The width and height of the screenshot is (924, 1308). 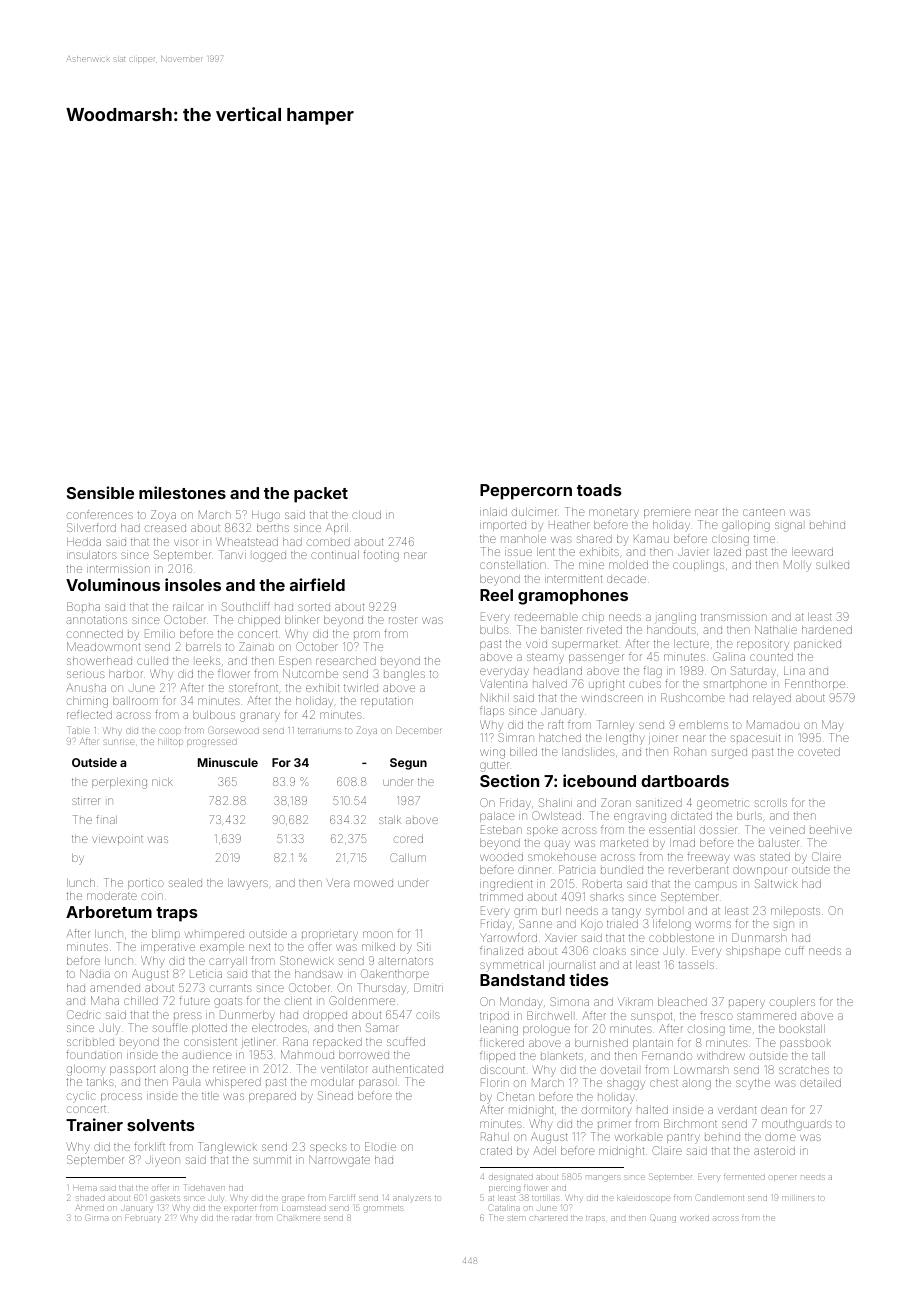 What do you see at coordinates (100, 492) in the screenshot?
I see `Sensible` at bounding box center [100, 492].
